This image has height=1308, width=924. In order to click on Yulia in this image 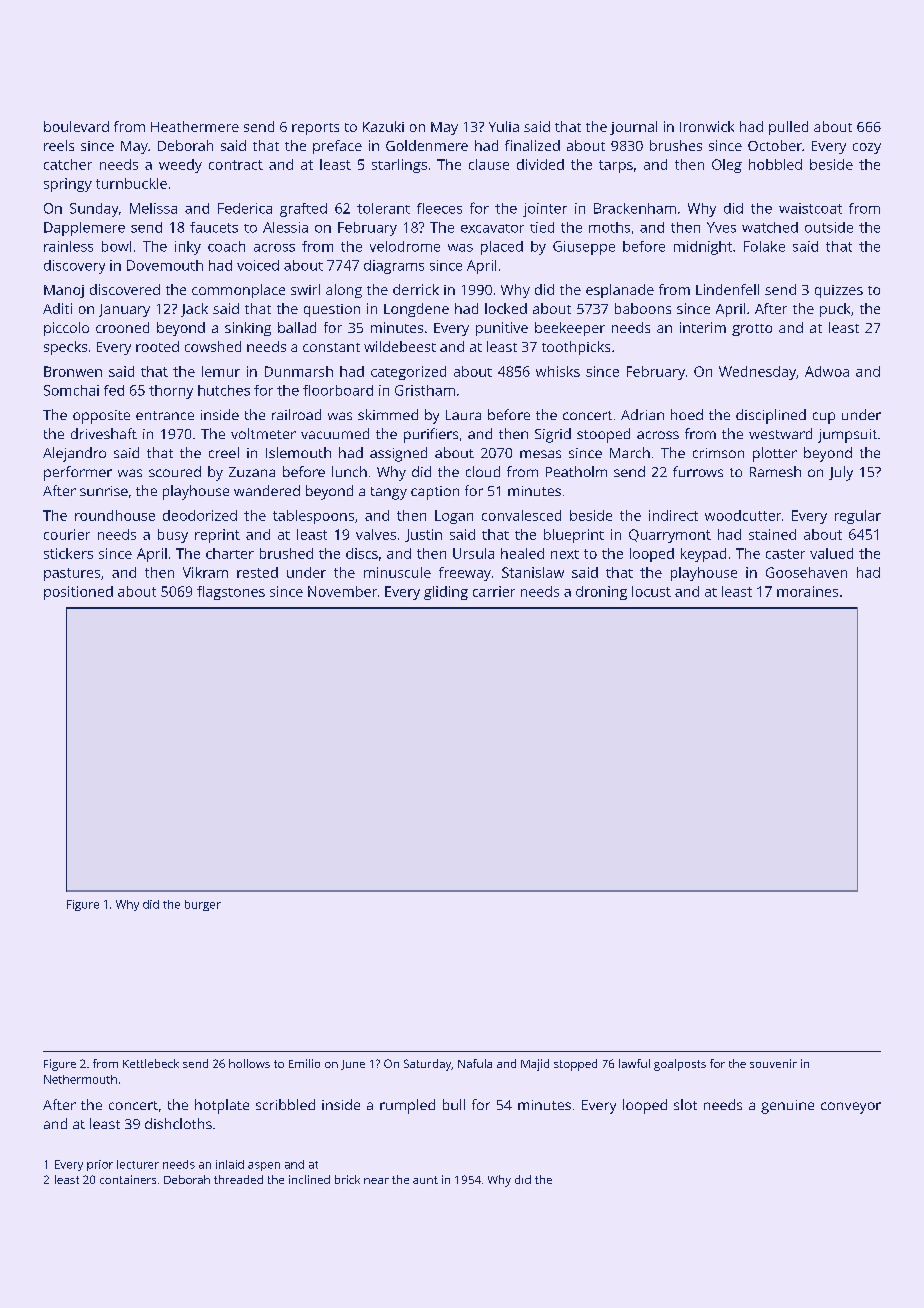, I will do `click(504, 126)`.
